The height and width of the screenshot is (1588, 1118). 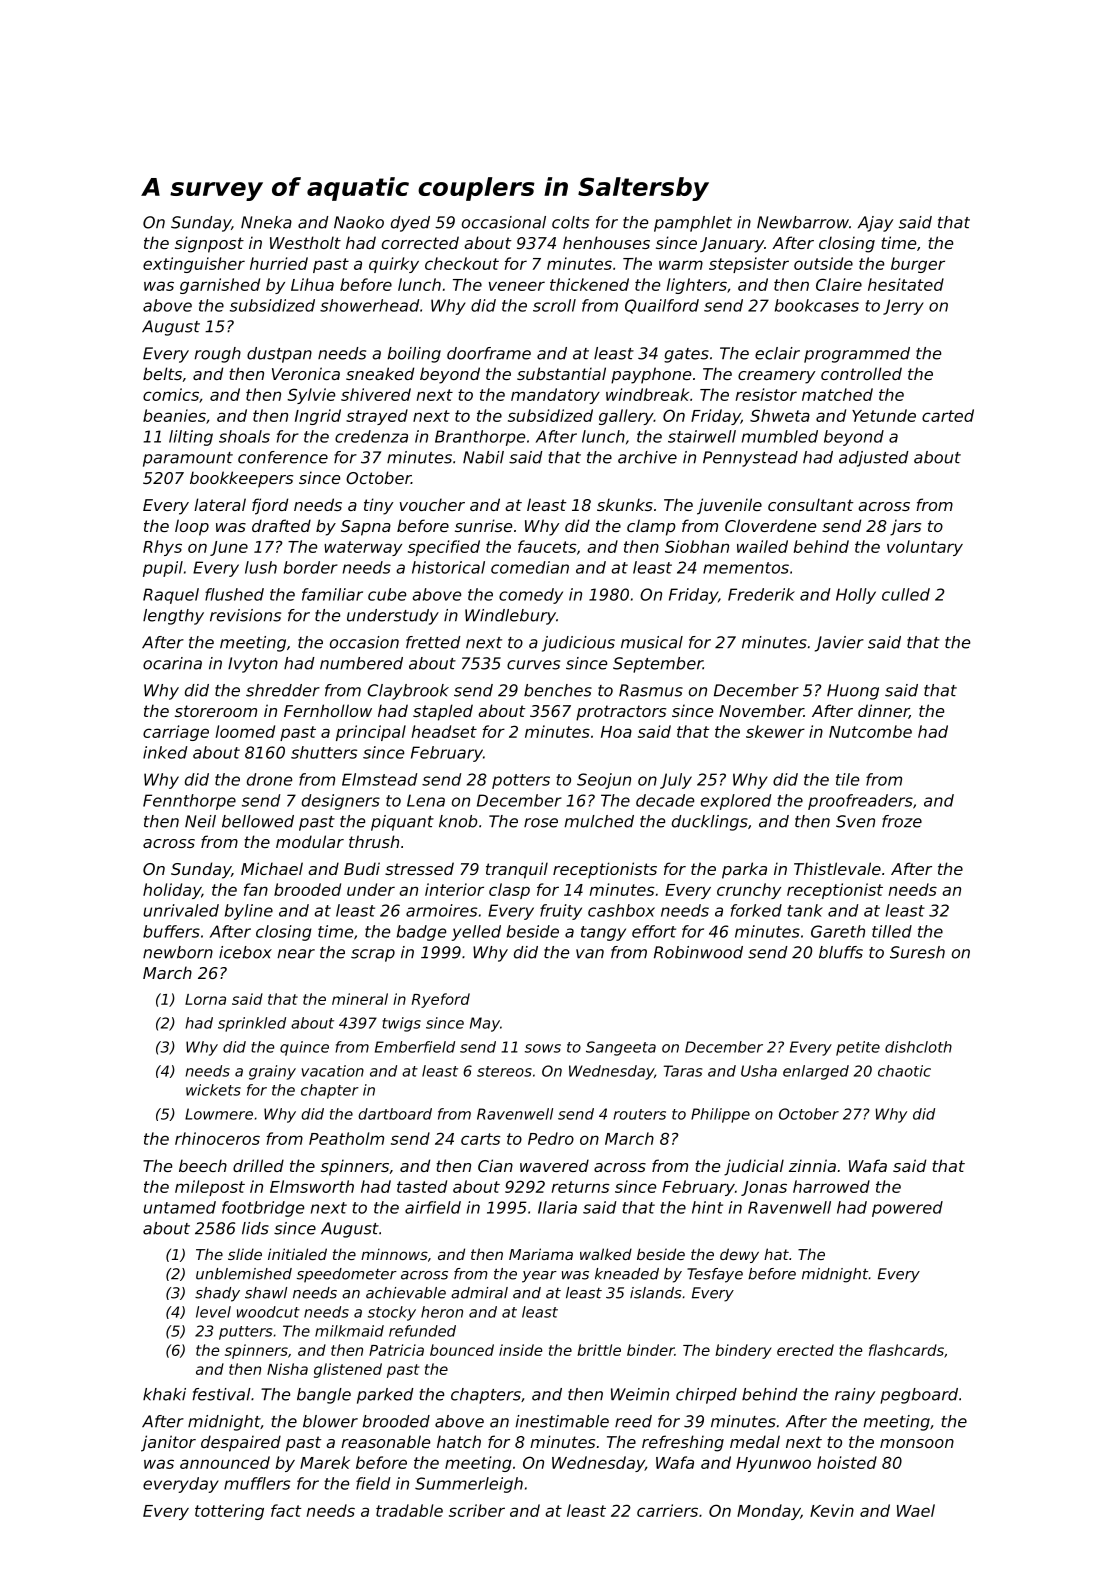 I want to click on doorframe, so click(x=489, y=353).
